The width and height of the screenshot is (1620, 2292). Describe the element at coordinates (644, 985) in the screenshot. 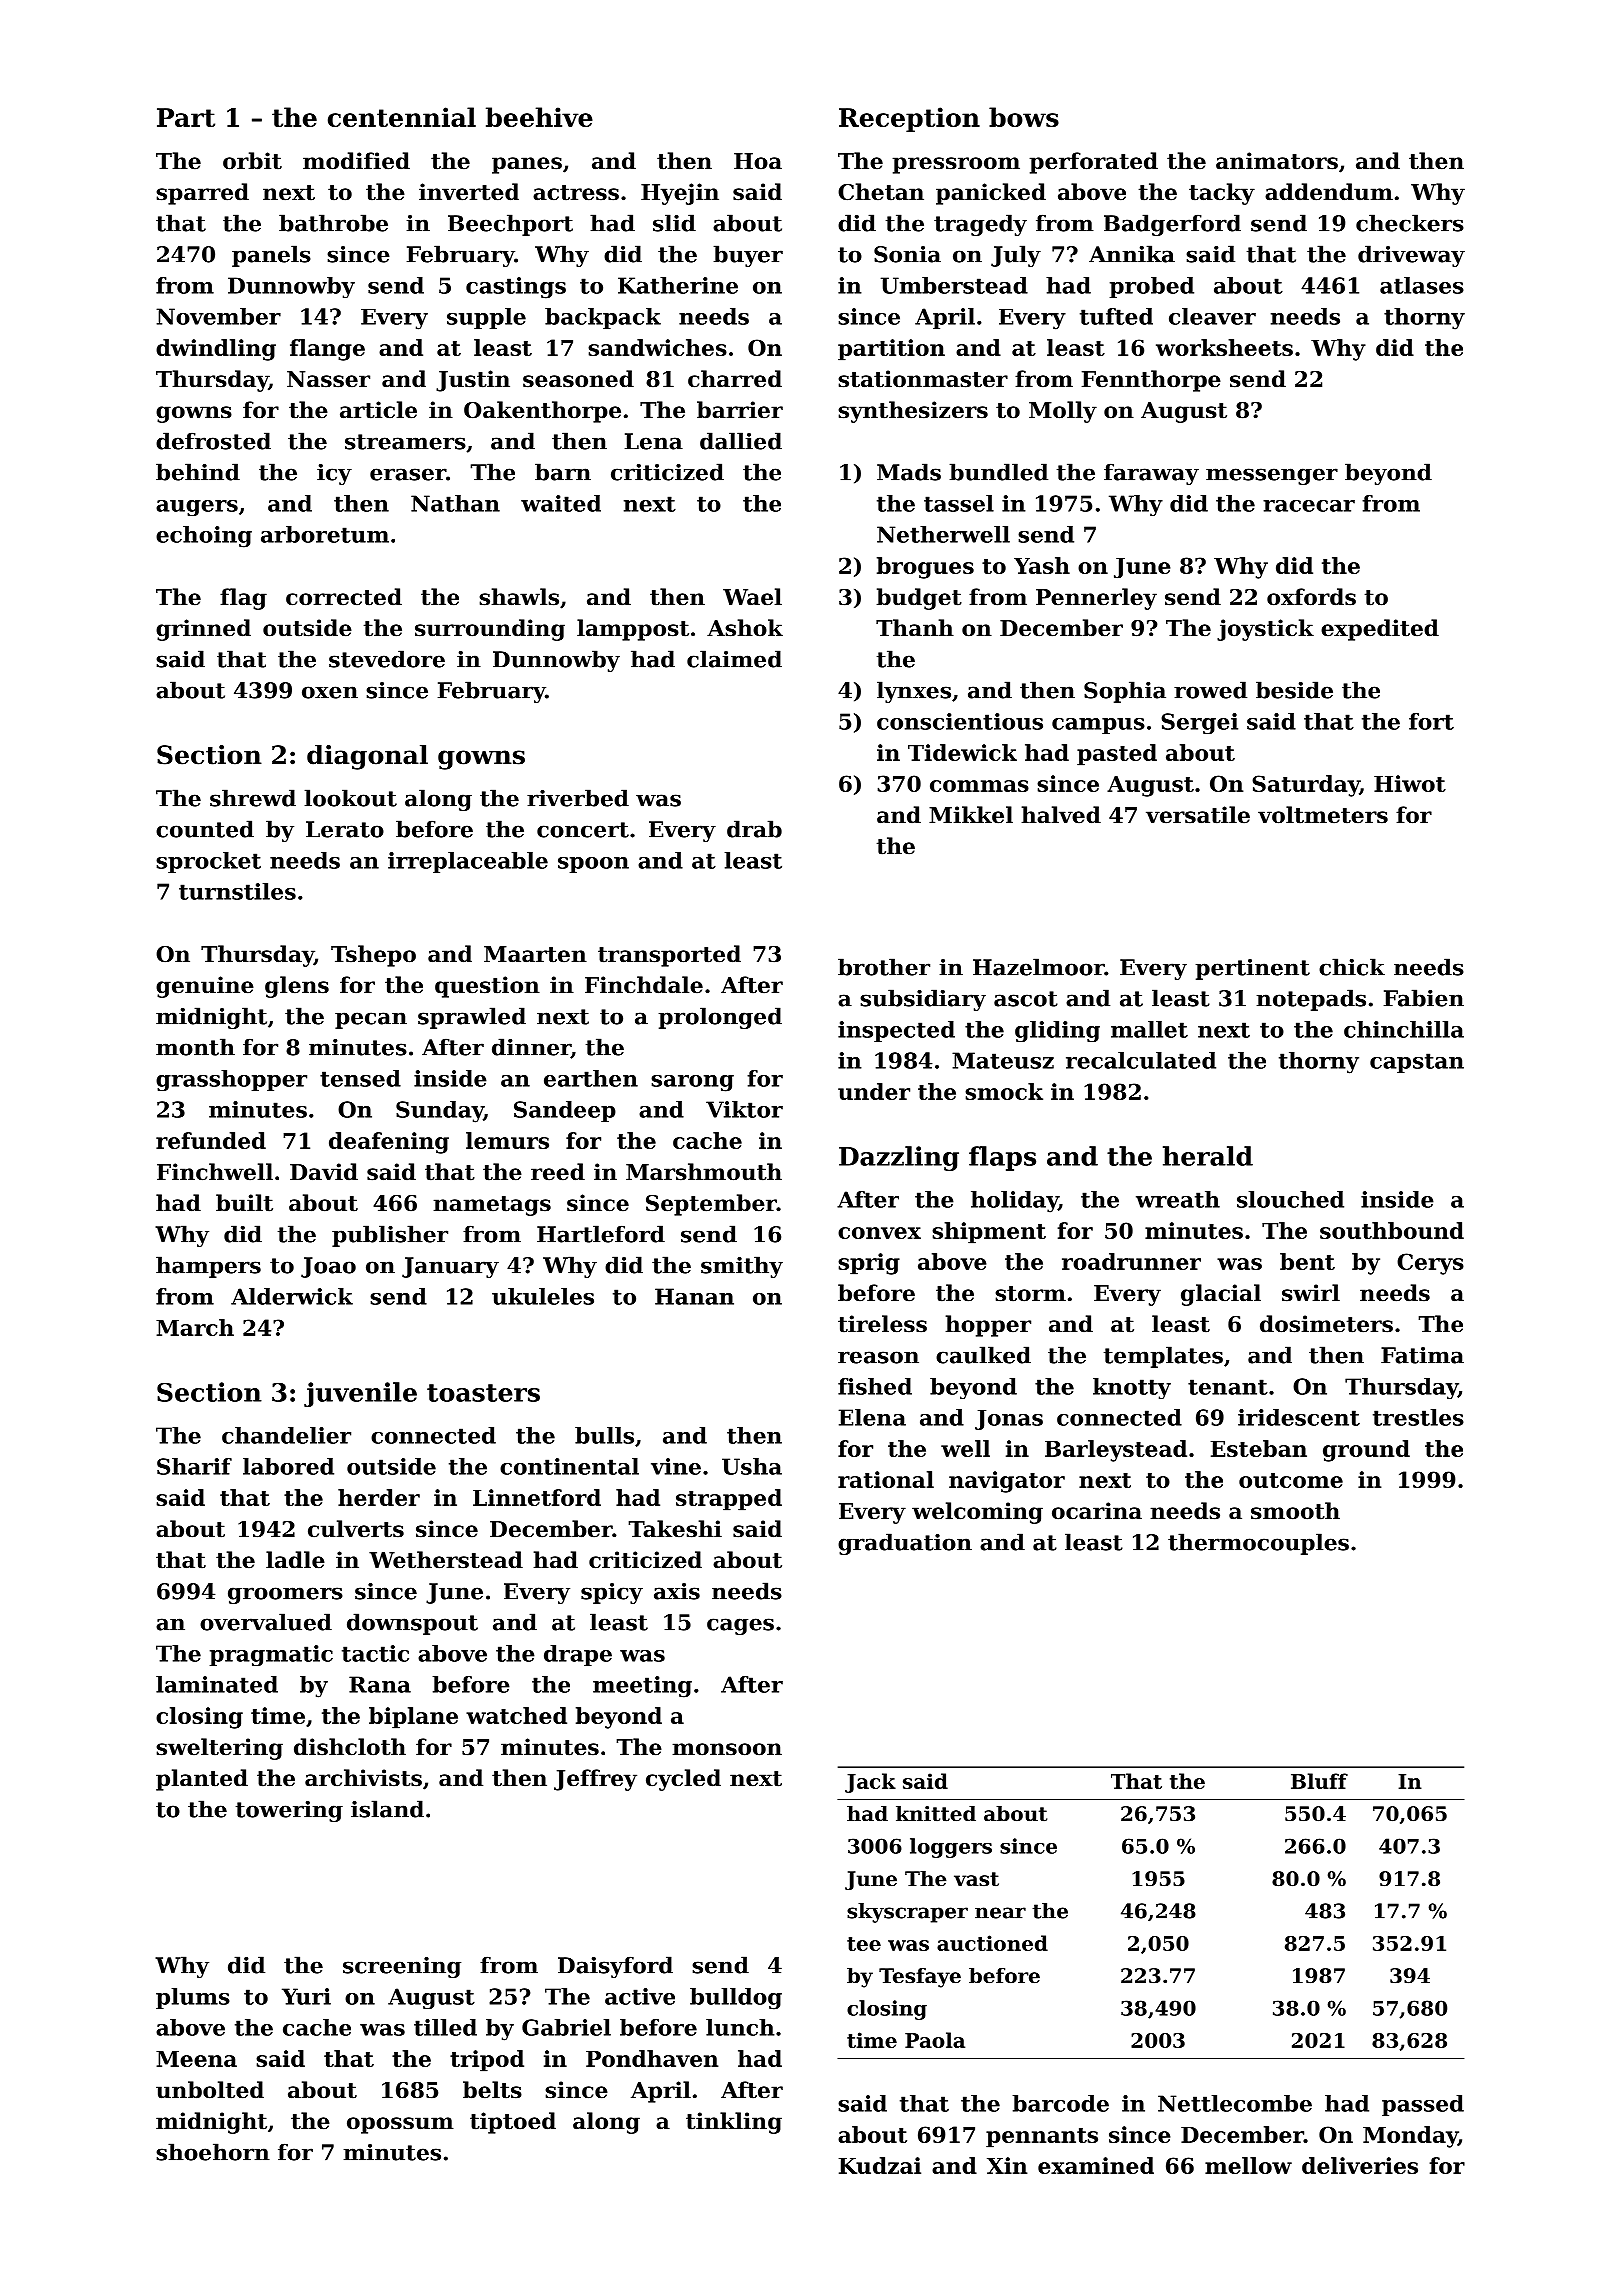

I see `Finchdale` at that location.
